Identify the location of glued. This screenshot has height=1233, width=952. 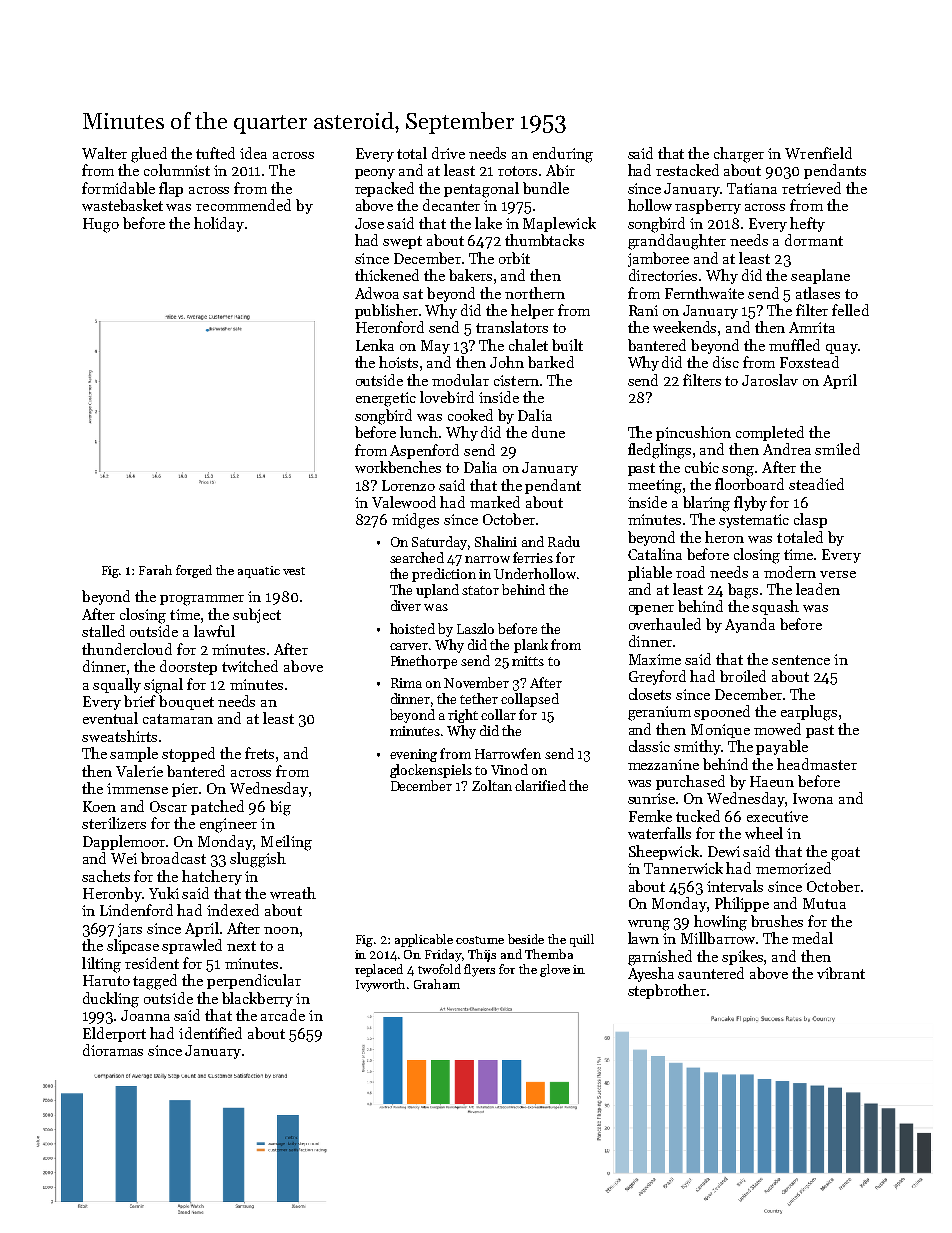
(149, 155).
